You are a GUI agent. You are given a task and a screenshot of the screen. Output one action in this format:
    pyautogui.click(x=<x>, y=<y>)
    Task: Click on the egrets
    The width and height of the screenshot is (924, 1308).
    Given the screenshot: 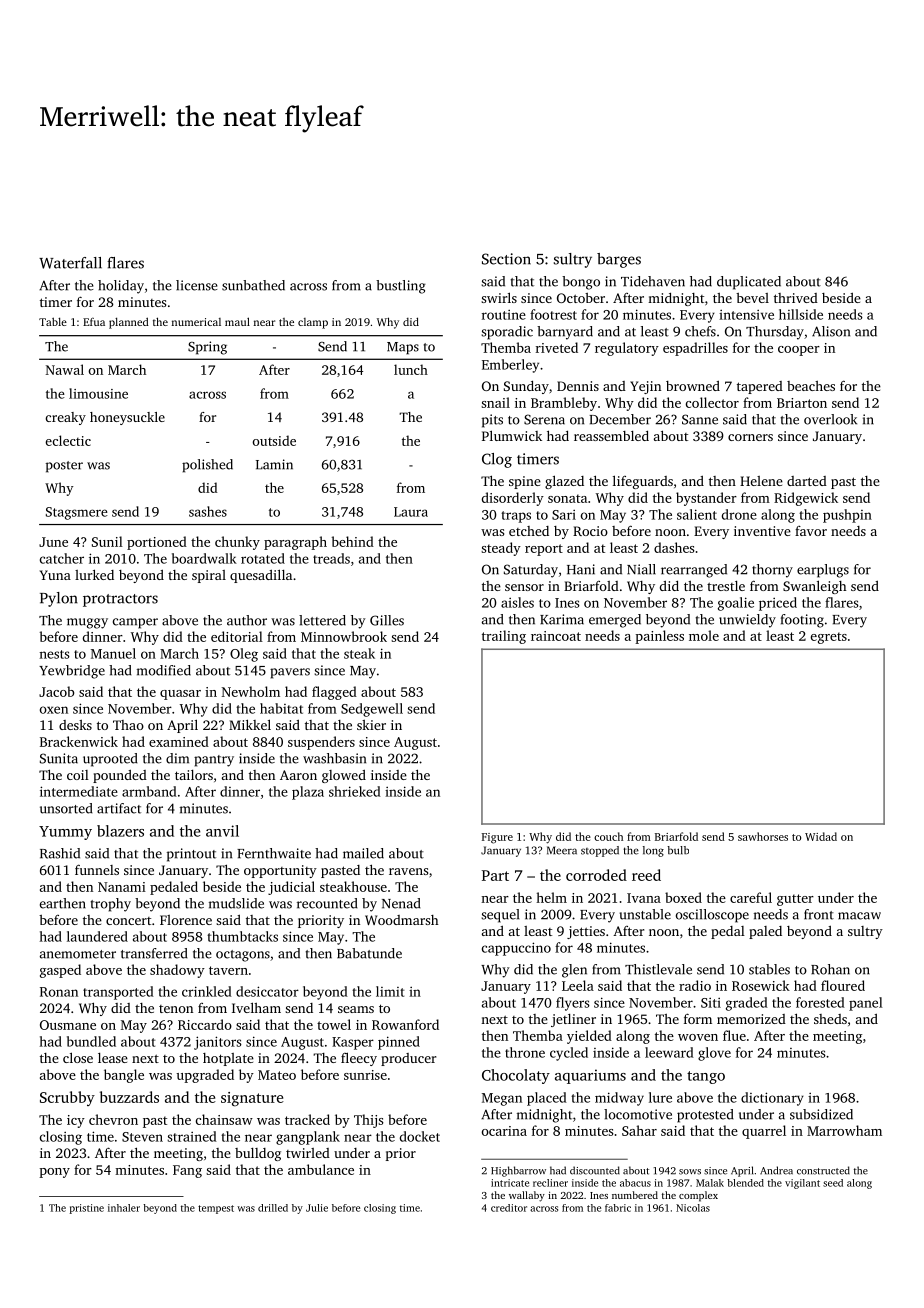 What is the action you would take?
    pyautogui.click(x=829, y=638)
